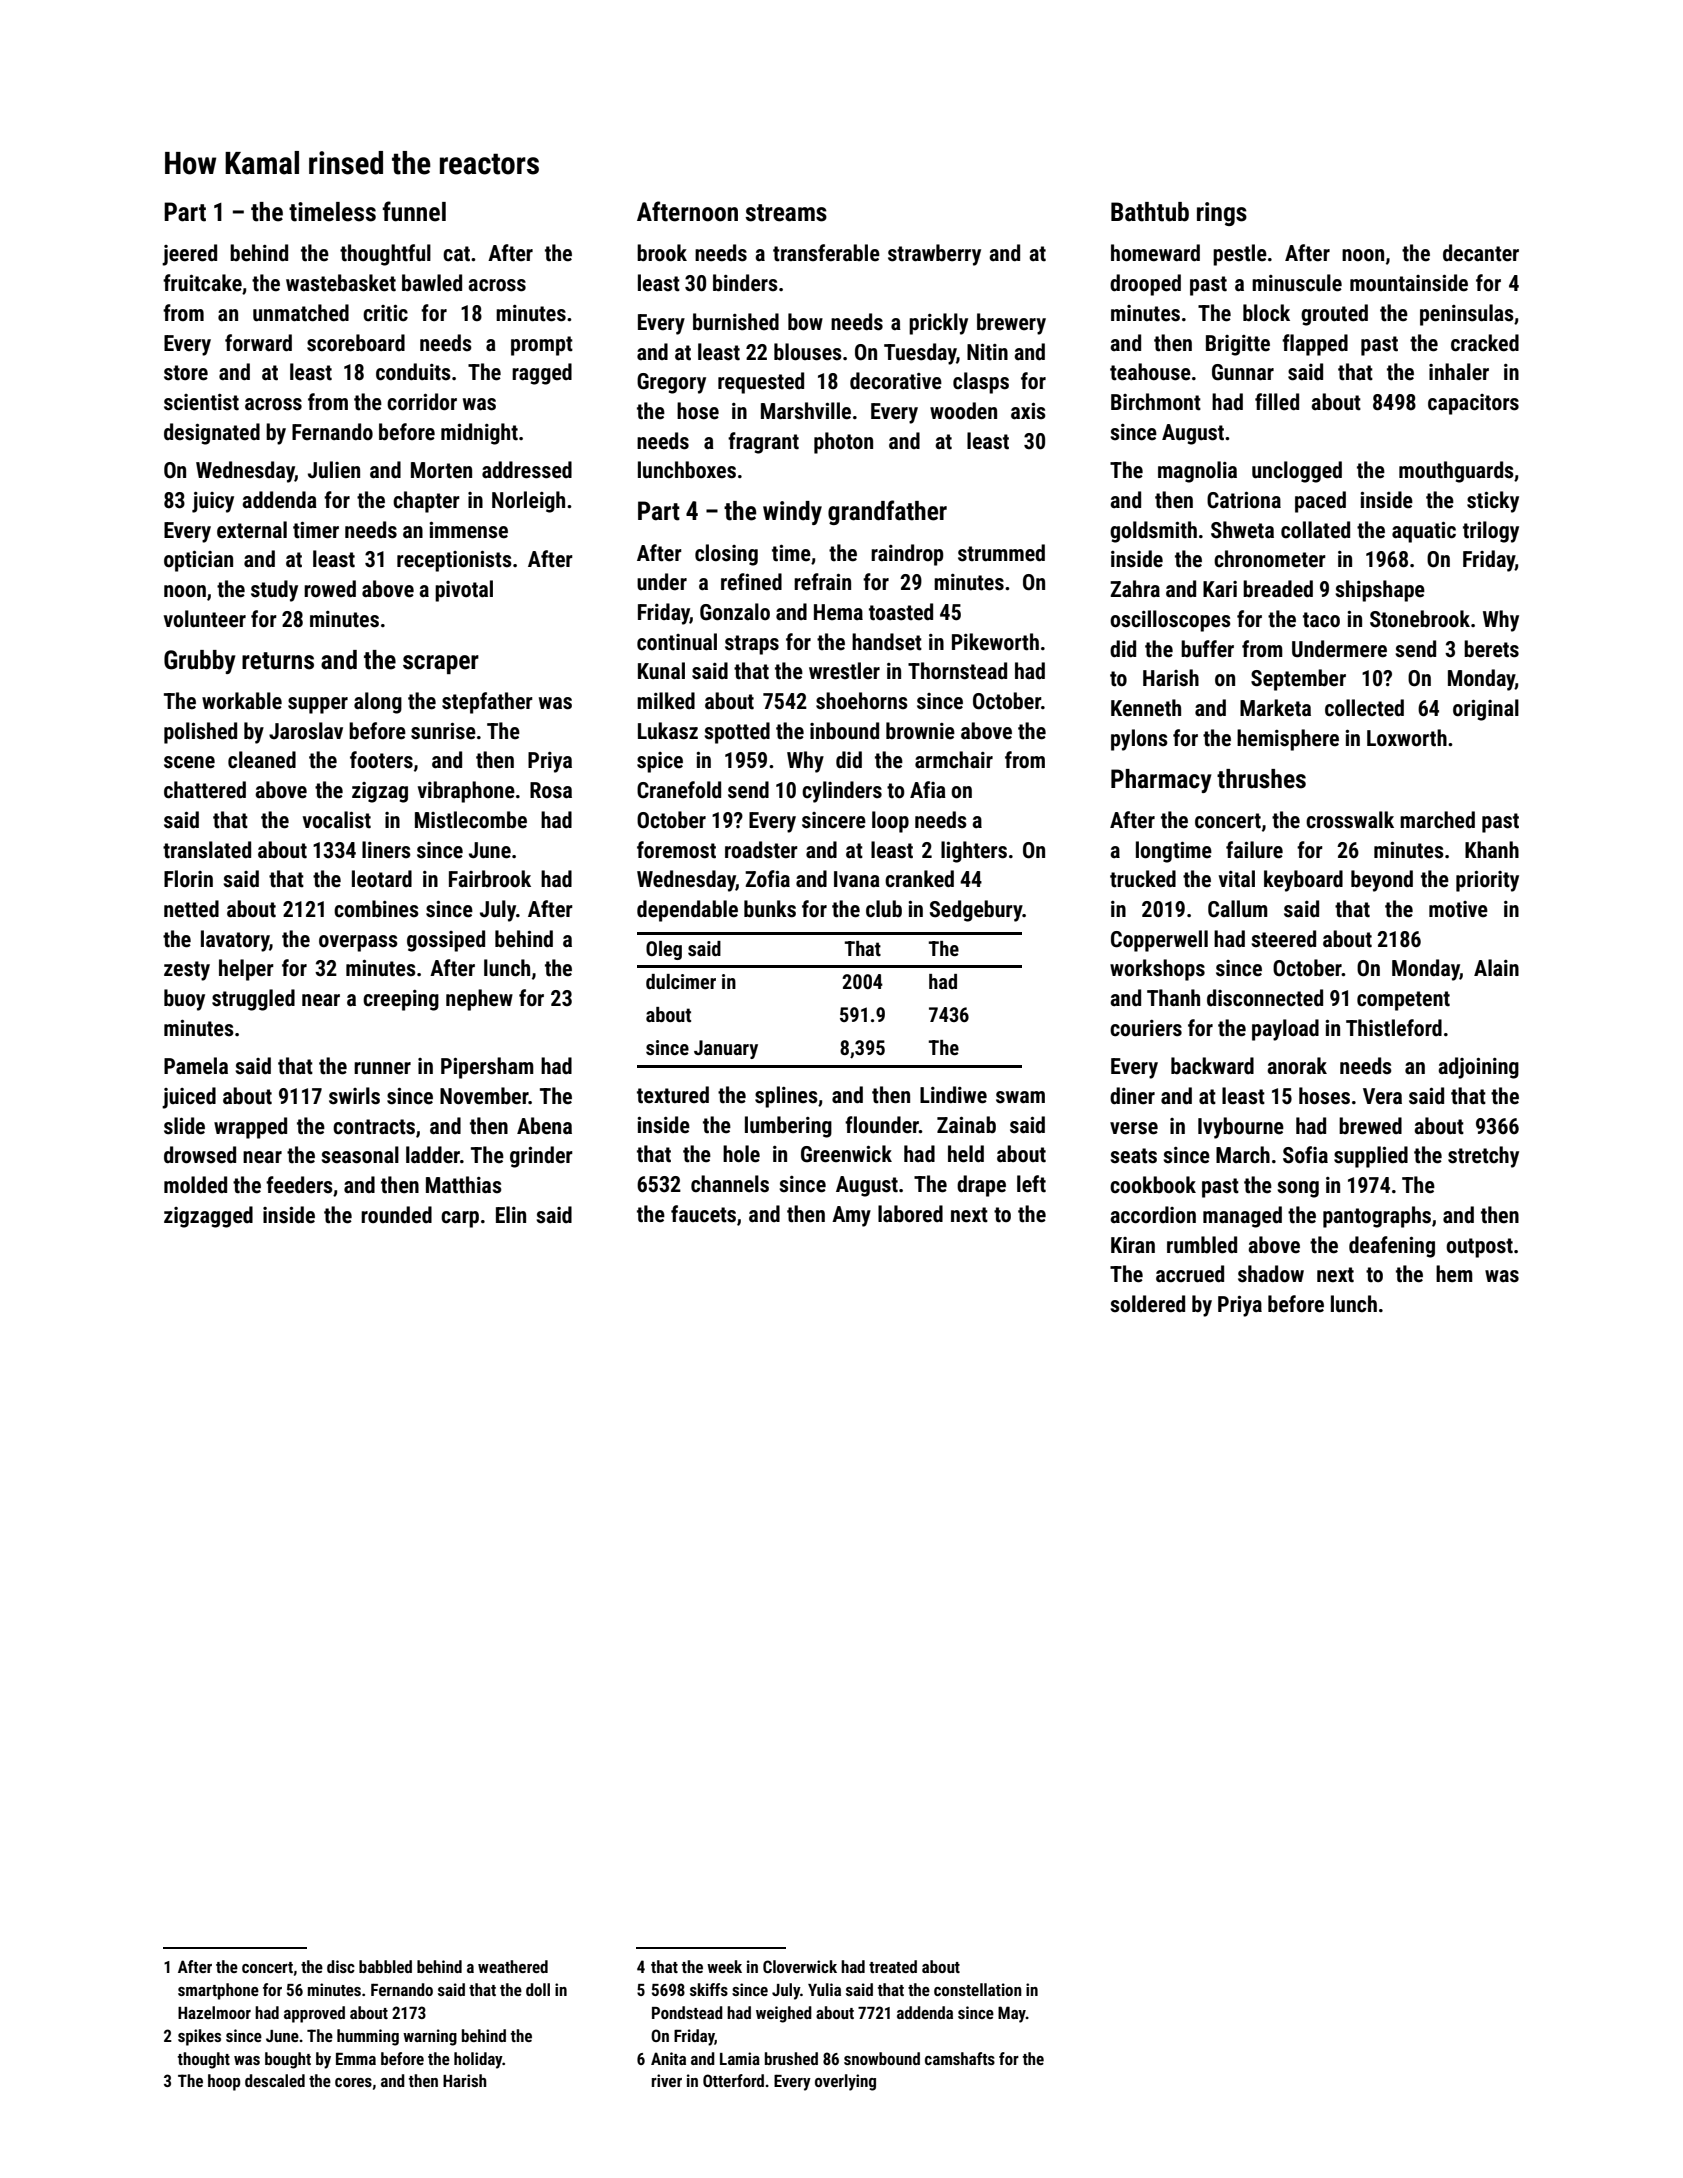 Image resolution: width=1683 pixels, height=2178 pixels. I want to click on soldered, so click(1147, 1304).
